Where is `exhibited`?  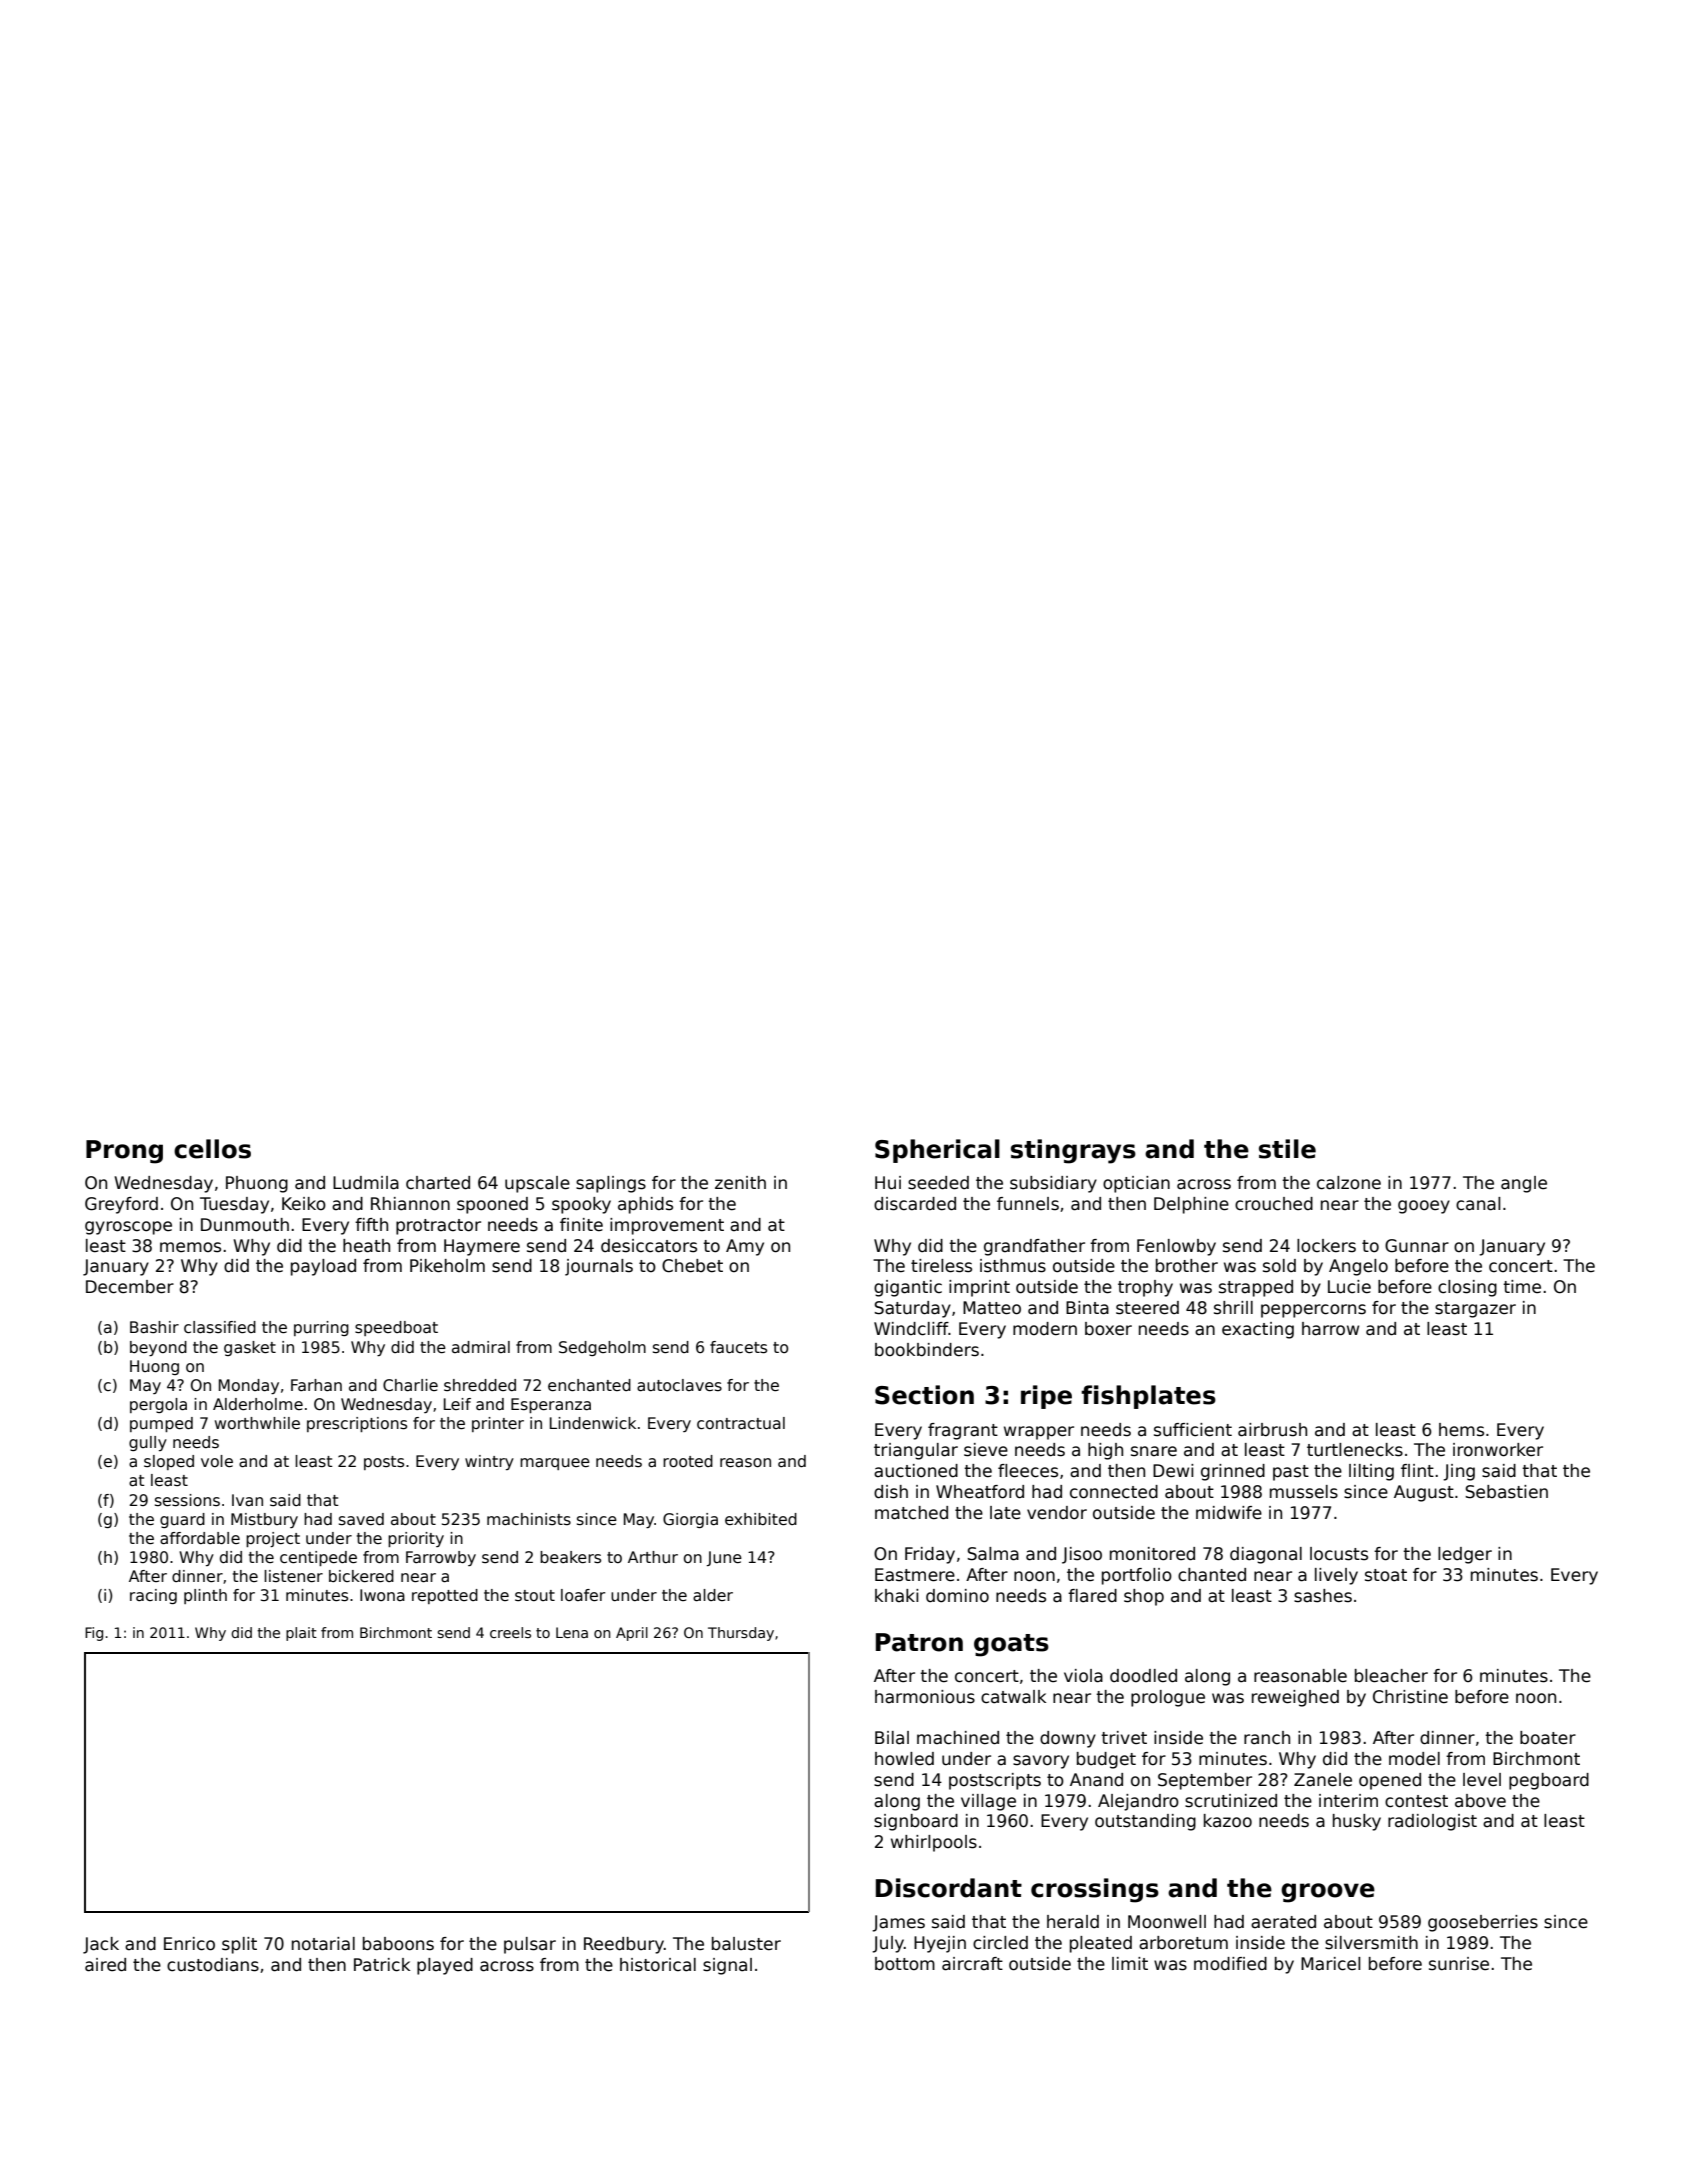 exhibited is located at coordinates (761, 1519).
